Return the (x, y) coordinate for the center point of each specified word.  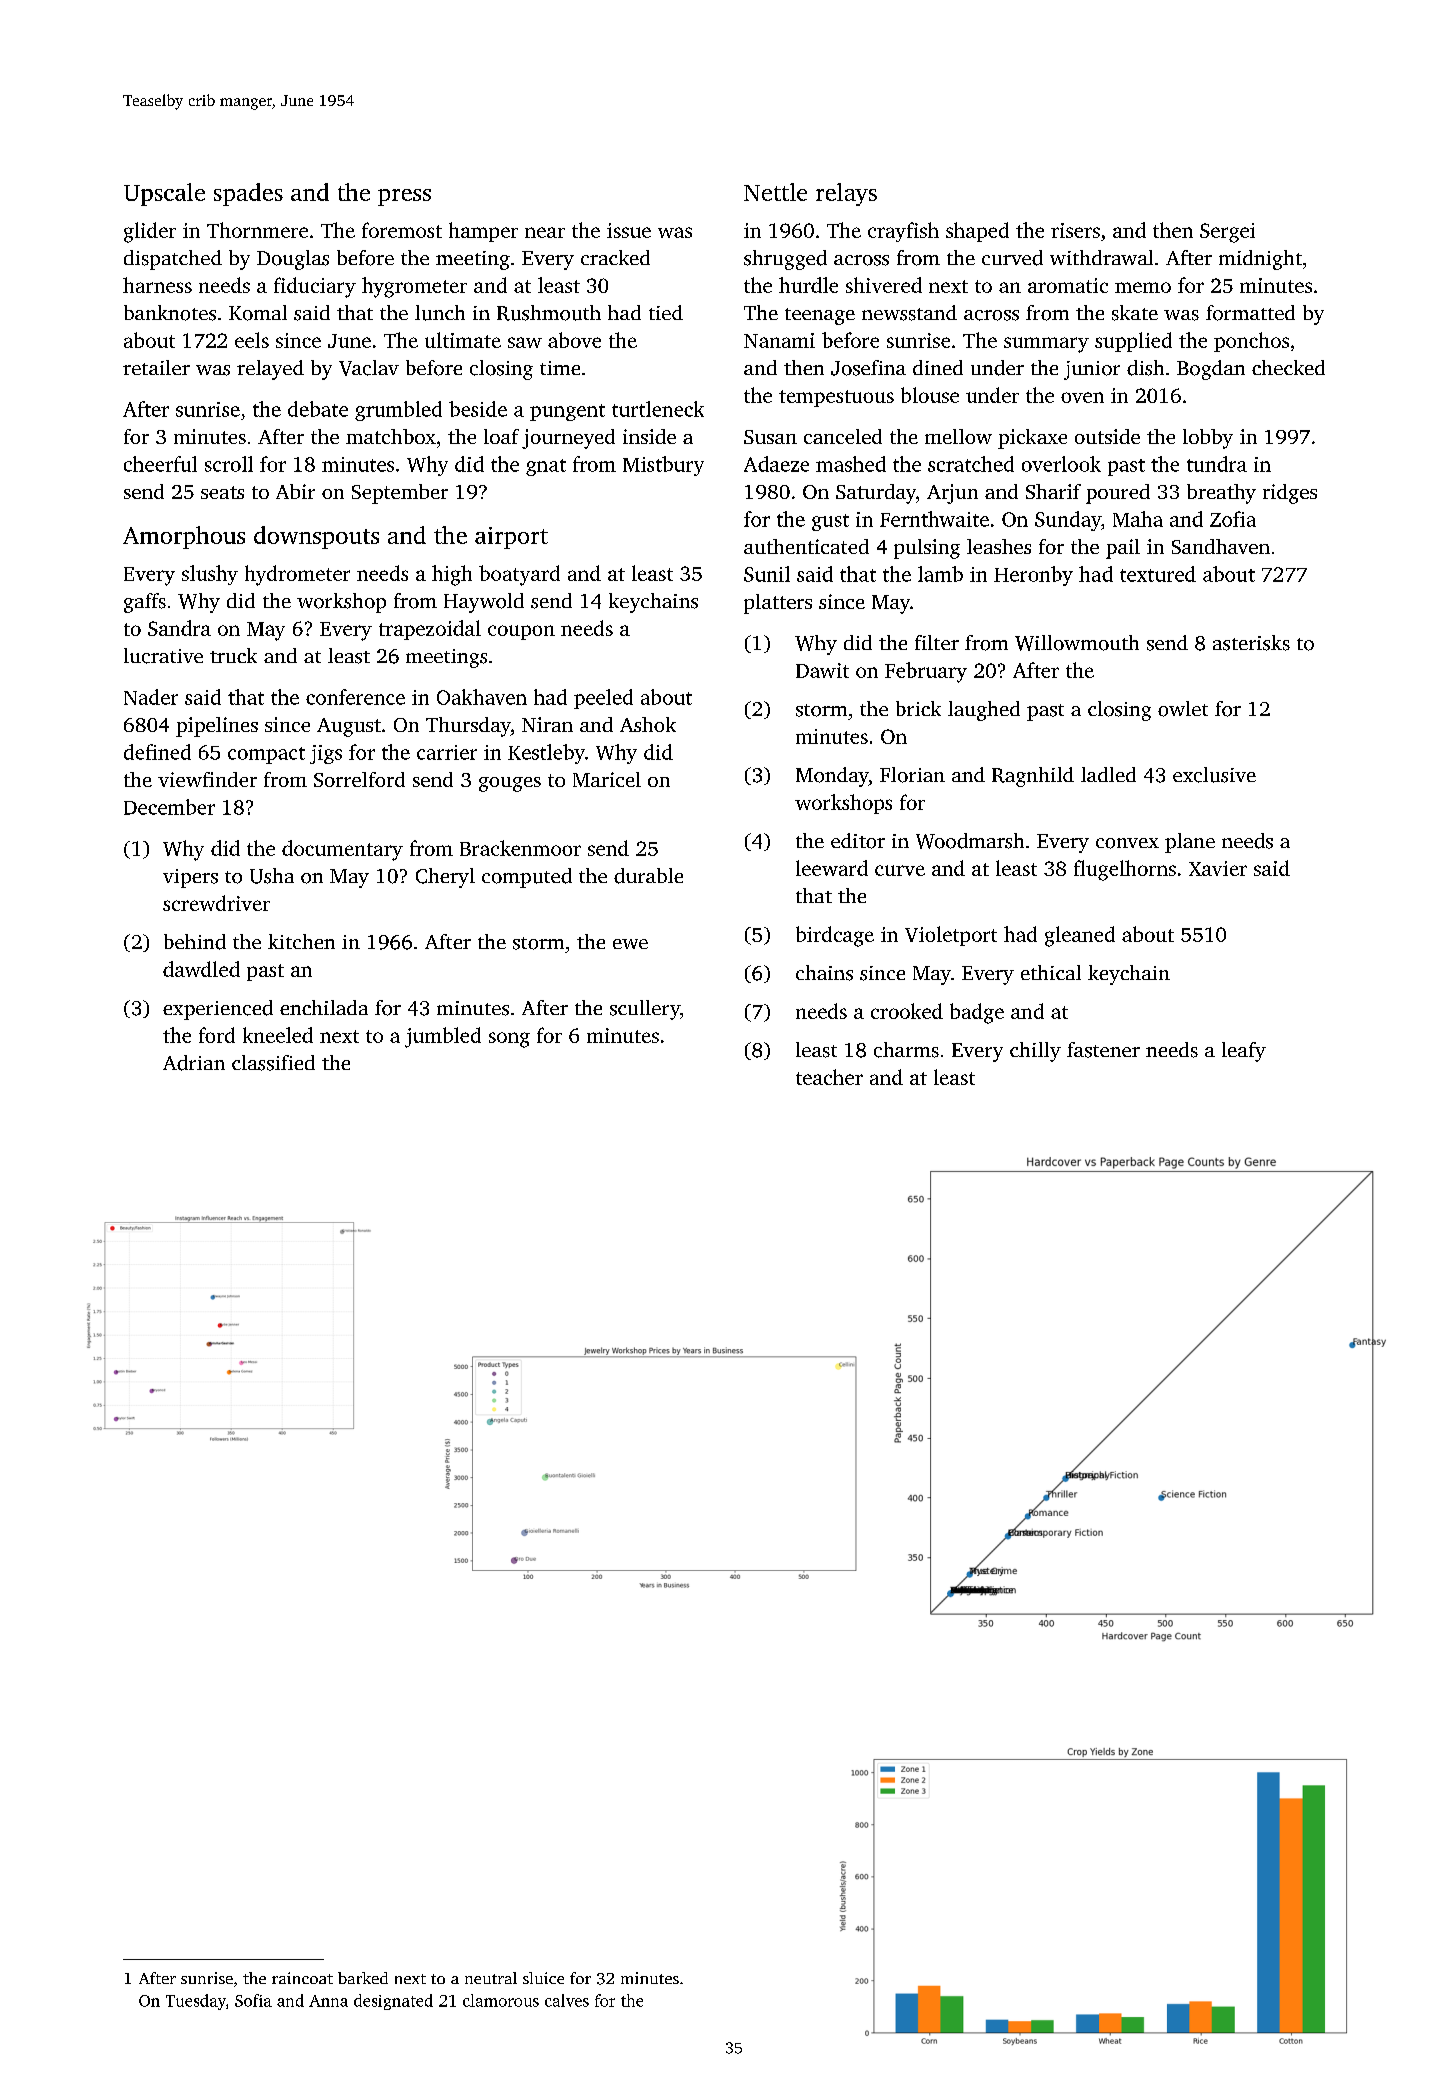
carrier (447, 752)
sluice (543, 1978)
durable (648, 876)
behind (195, 942)
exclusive (1214, 775)
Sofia (253, 2000)
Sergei (1227, 233)
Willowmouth (1077, 643)
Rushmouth (549, 313)
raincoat (302, 1978)
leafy (1244, 1052)
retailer (156, 367)
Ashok (648, 724)
